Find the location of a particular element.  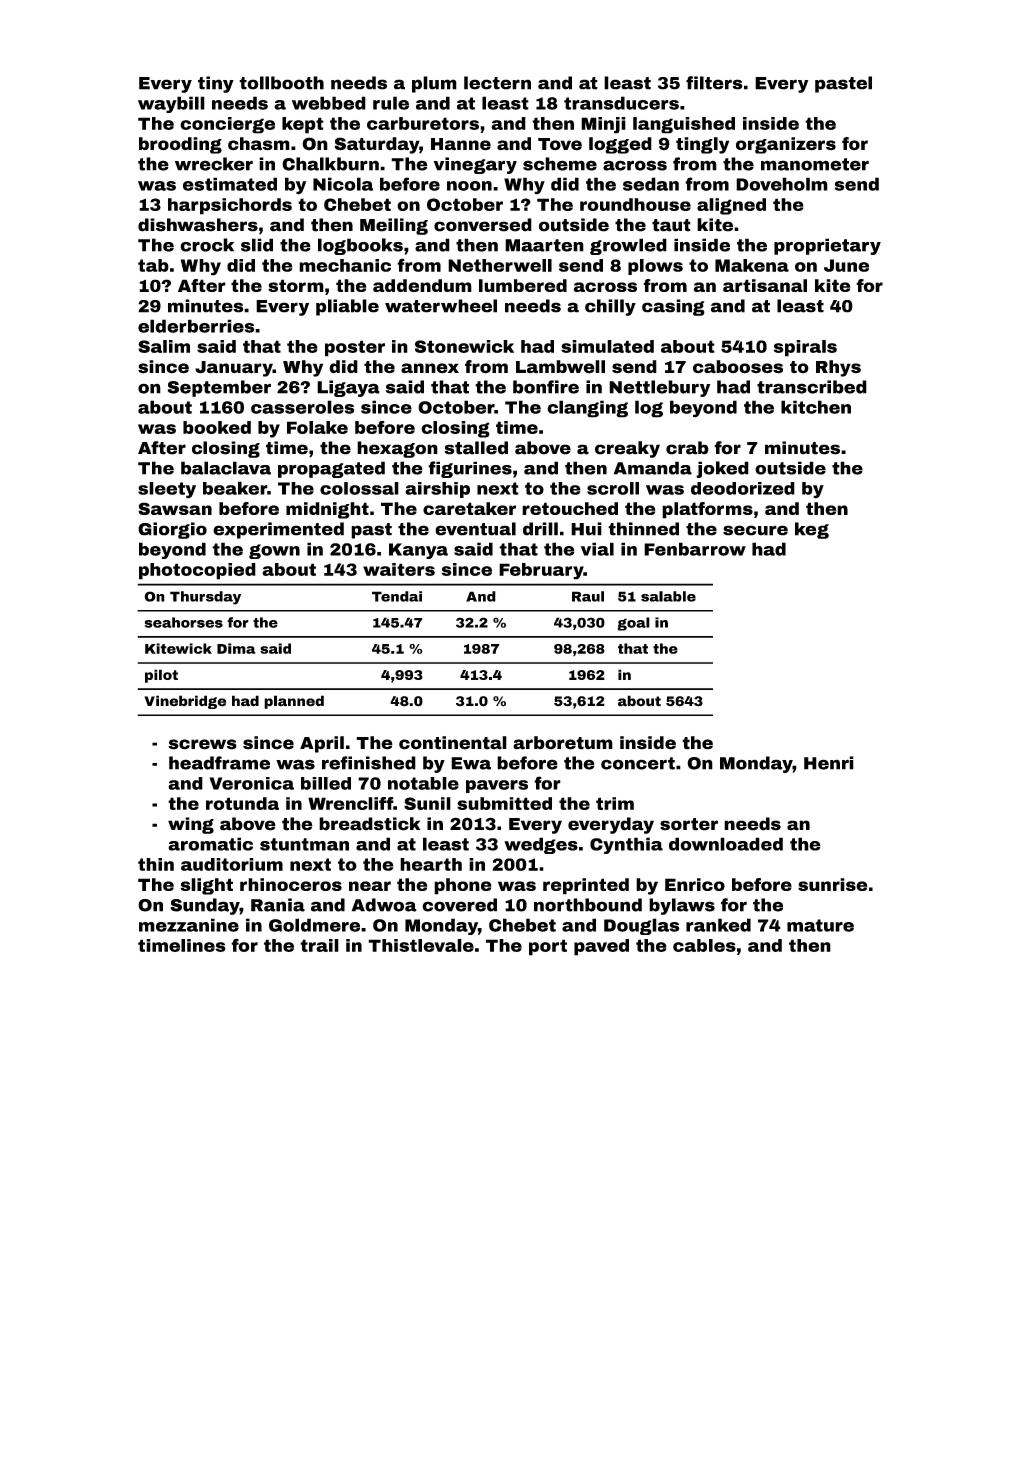

sleety is located at coordinates (167, 490).
